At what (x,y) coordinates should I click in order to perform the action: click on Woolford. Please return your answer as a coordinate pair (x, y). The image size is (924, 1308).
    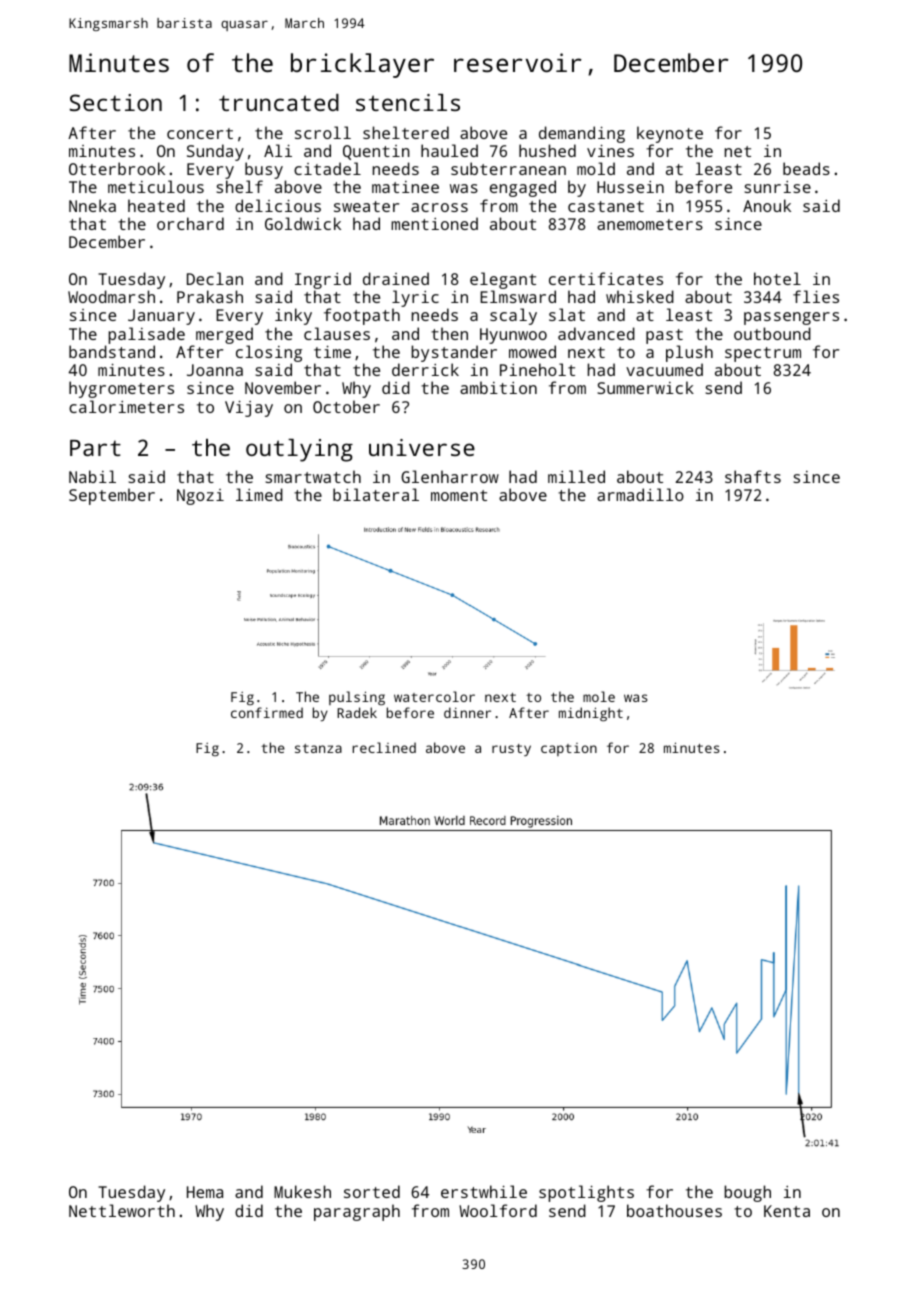
    Looking at the image, I should click on (498, 1210).
